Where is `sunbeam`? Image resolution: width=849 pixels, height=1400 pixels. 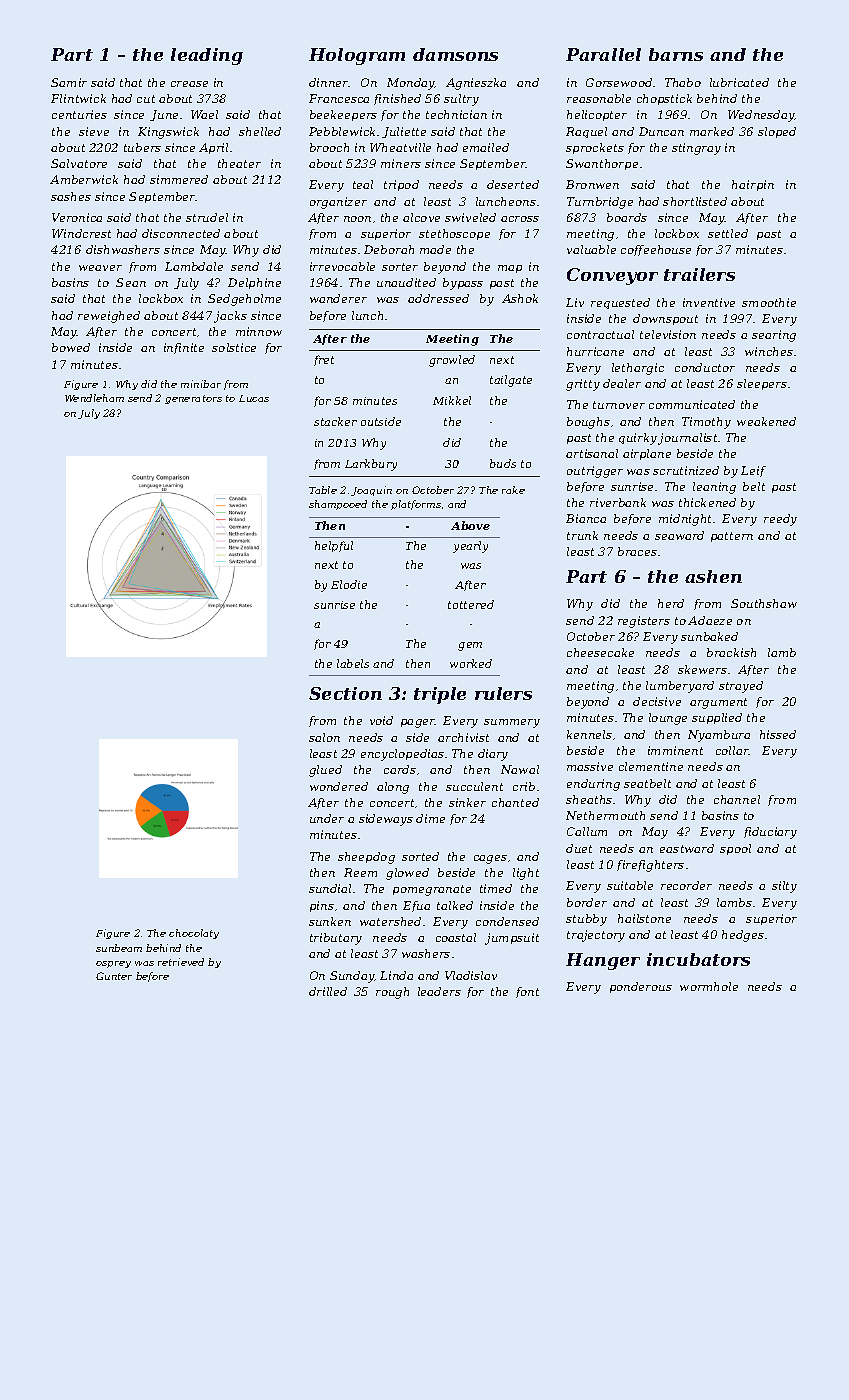 sunbeam is located at coordinates (119, 948).
